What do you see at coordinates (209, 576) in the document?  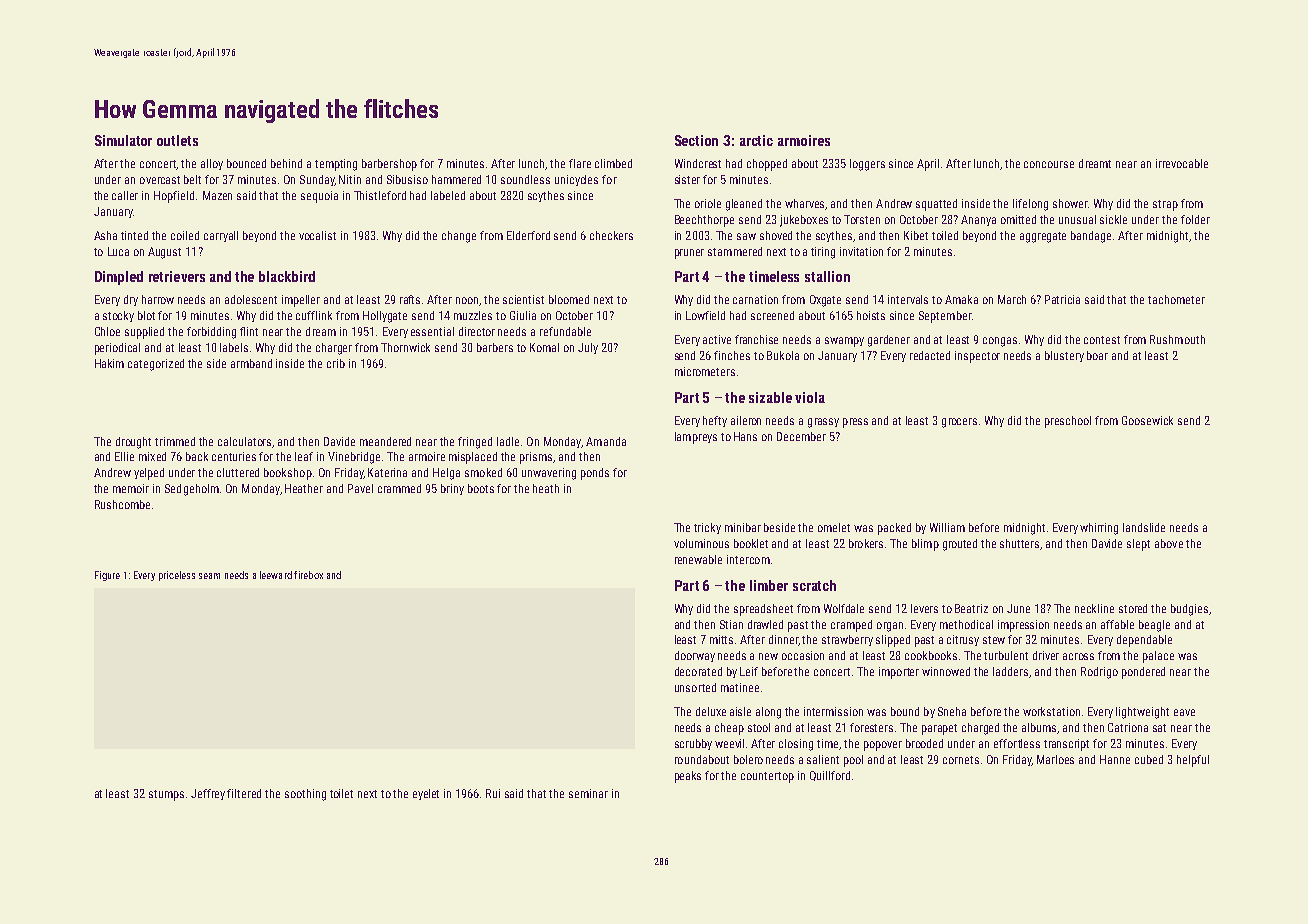 I see `seam` at bounding box center [209, 576].
